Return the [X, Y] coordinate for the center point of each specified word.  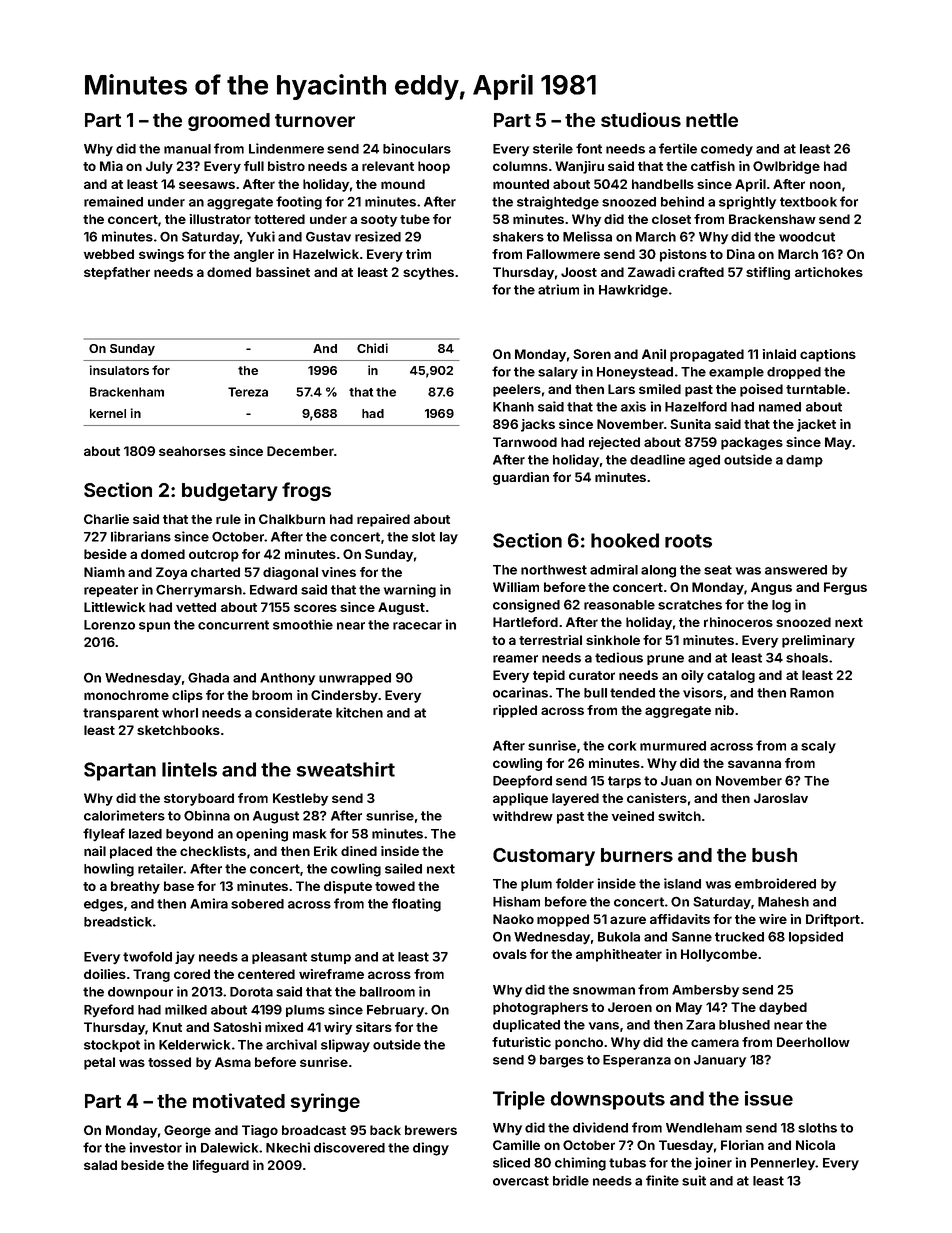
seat [718, 570]
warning [410, 591]
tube [415, 219]
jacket [816, 425]
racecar [417, 626]
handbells [663, 184]
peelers [517, 390]
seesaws [207, 185]
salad [100, 1165]
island [682, 883]
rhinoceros [738, 622]
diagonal [290, 573]
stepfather [117, 273]
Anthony [287, 679]
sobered [257, 904]
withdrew [522, 816]
